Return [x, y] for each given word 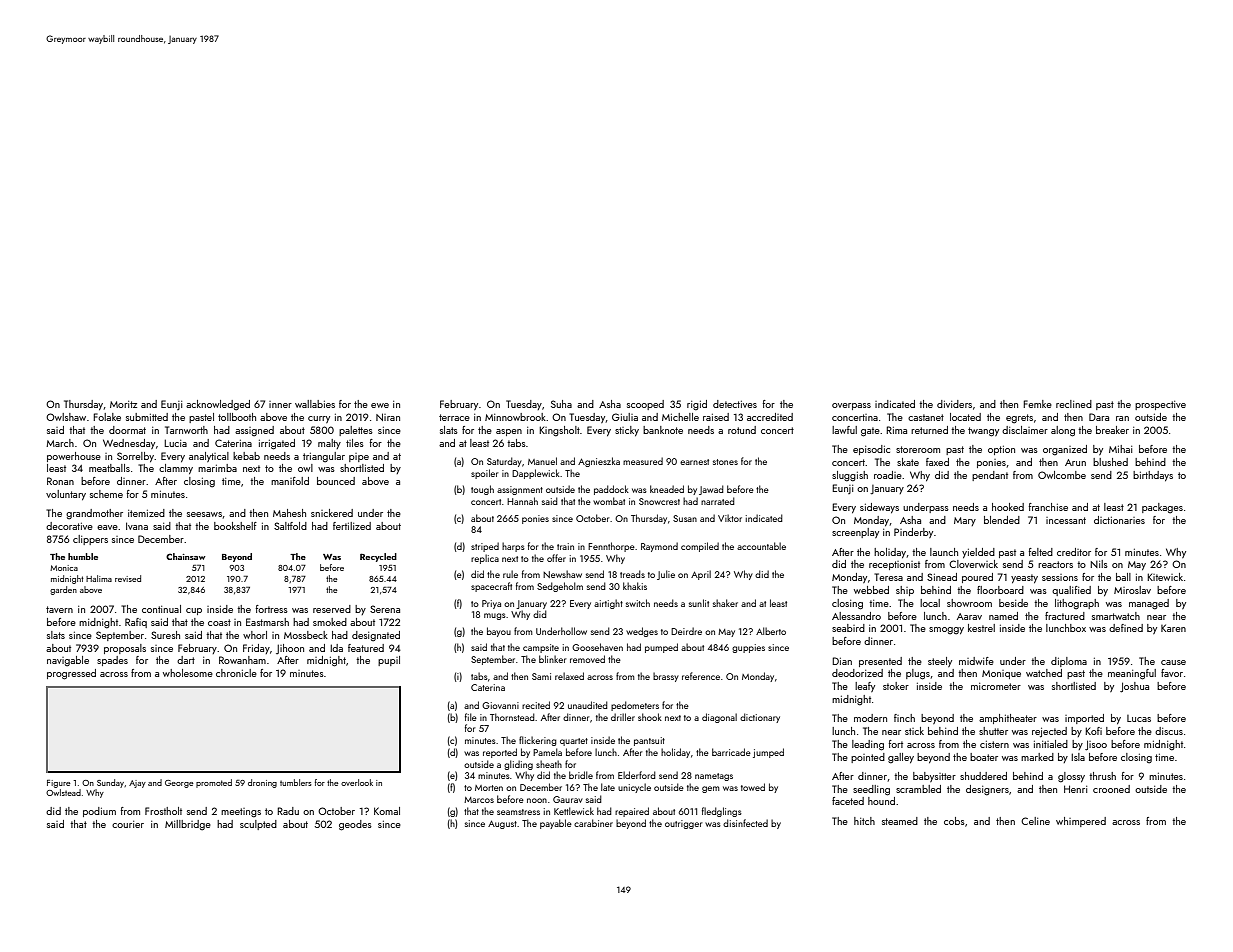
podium [99, 812]
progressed [71, 674]
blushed [1110, 462]
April [701, 575]
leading [868, 745]
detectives [735, 404]
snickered [332, 513]
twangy [983, 432]
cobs [954, 821]
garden [63, 590]
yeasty [1024, 578]
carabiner [593, 823]
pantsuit [649, 741]
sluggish [850, 476]
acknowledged [218, 405]
